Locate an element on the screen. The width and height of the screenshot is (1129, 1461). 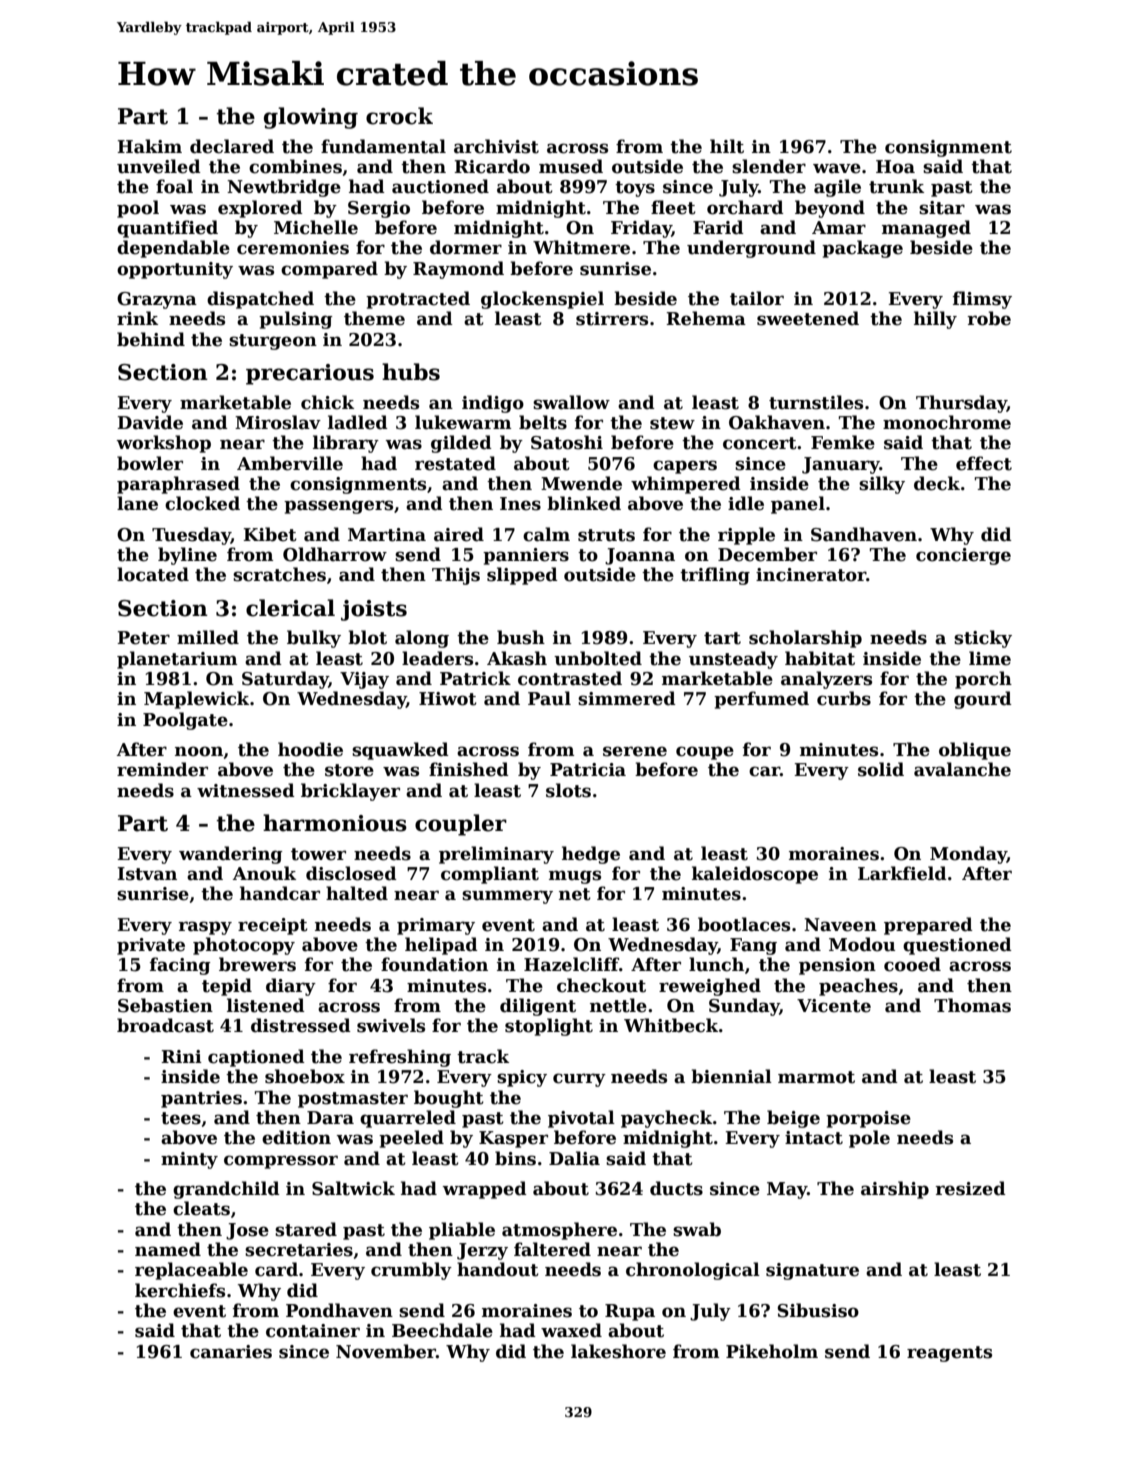
Satoshi is located at coordinates (567, 442).
